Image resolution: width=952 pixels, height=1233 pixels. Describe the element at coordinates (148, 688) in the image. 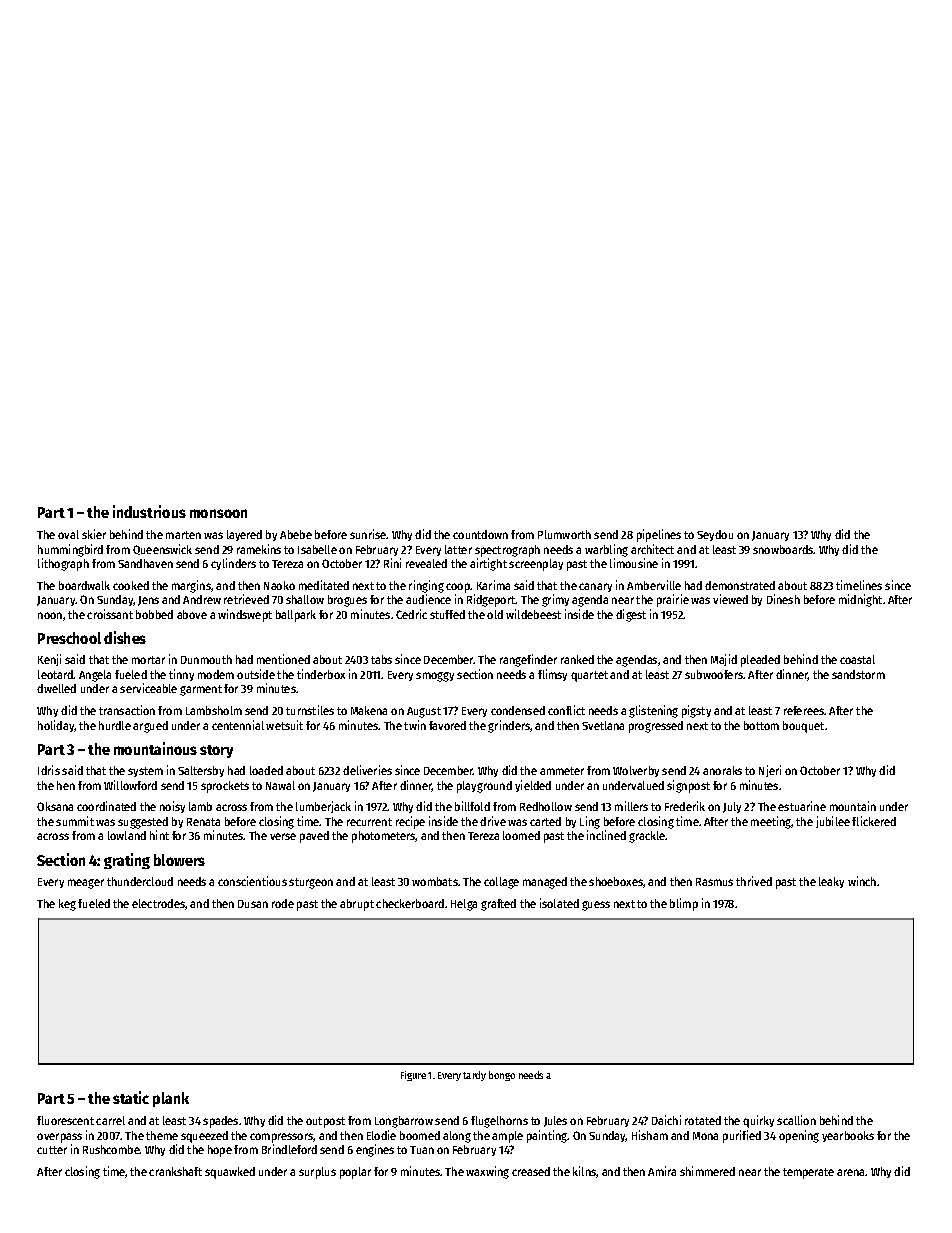

I see `serviceable` at that location.
